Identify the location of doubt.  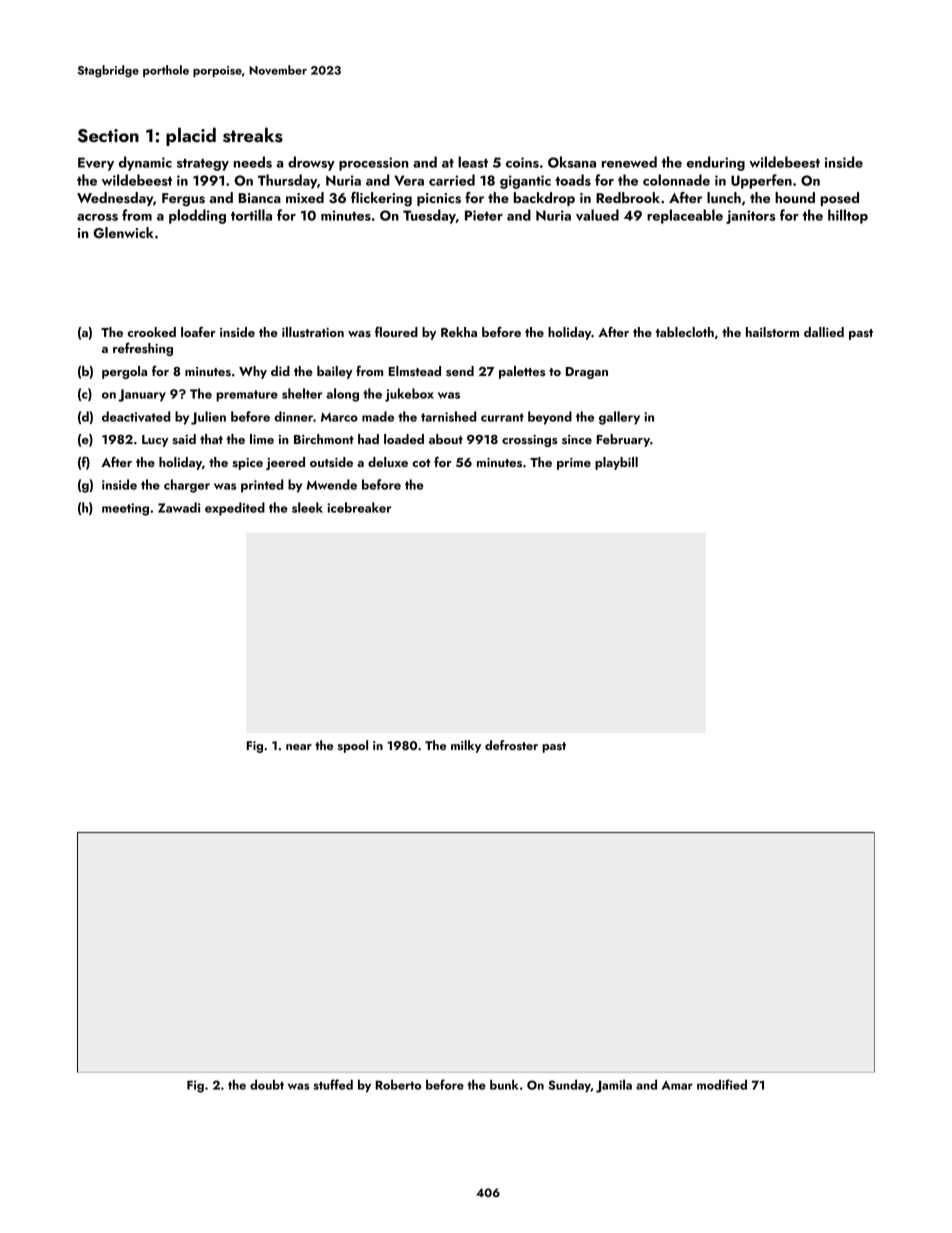
(267, 1084).
